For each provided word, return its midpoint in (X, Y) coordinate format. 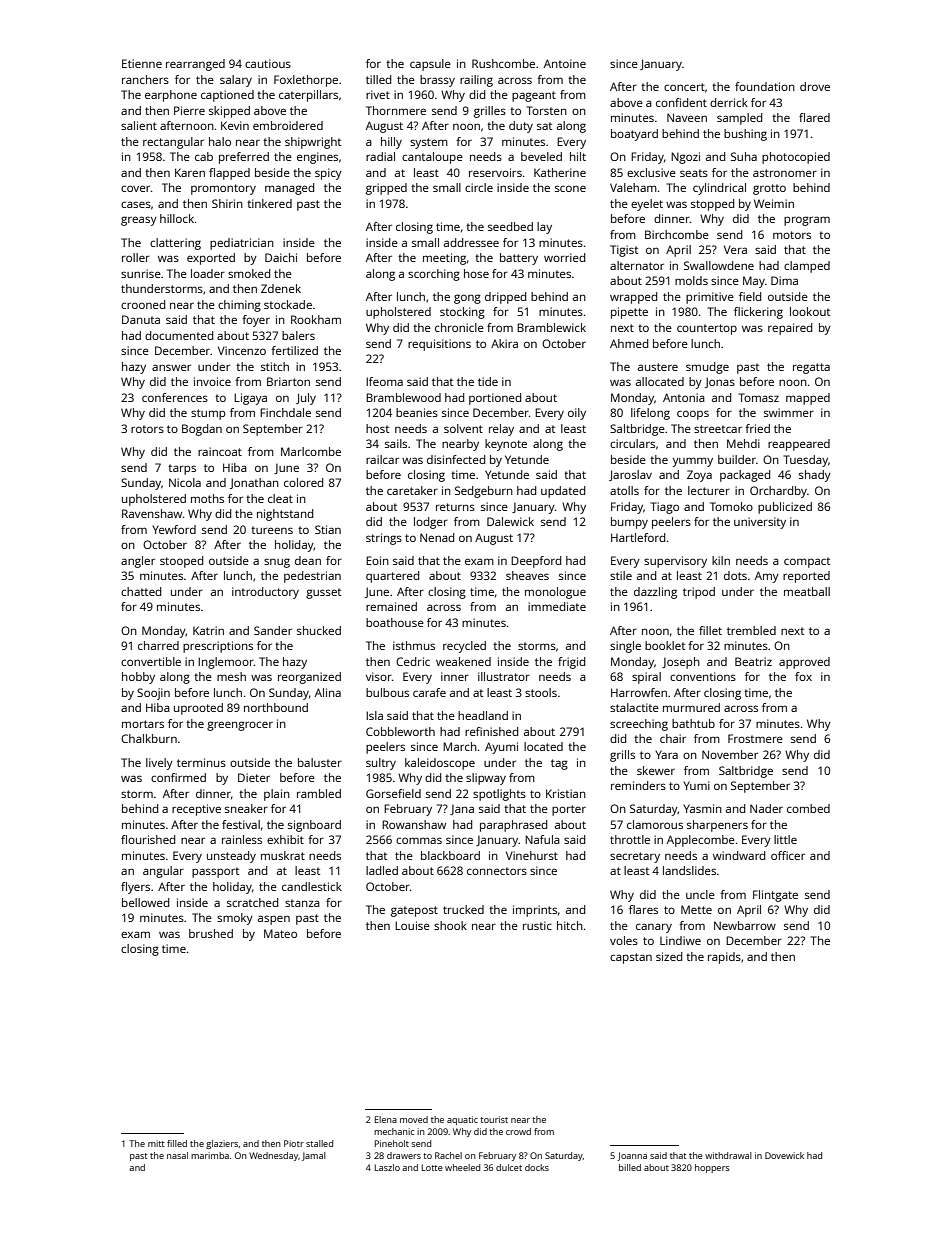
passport (215, 872)
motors (792, 235)
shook (450, 925)
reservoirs (495, 172)
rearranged (195, 65)
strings (384, 539)
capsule (430, 65)
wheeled (462, 1167)
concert (684, 87)
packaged (745, 476)
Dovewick (784, 1155)
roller (136, 257)
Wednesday (273, 1156)
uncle (700, 894)
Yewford (174, 529)
